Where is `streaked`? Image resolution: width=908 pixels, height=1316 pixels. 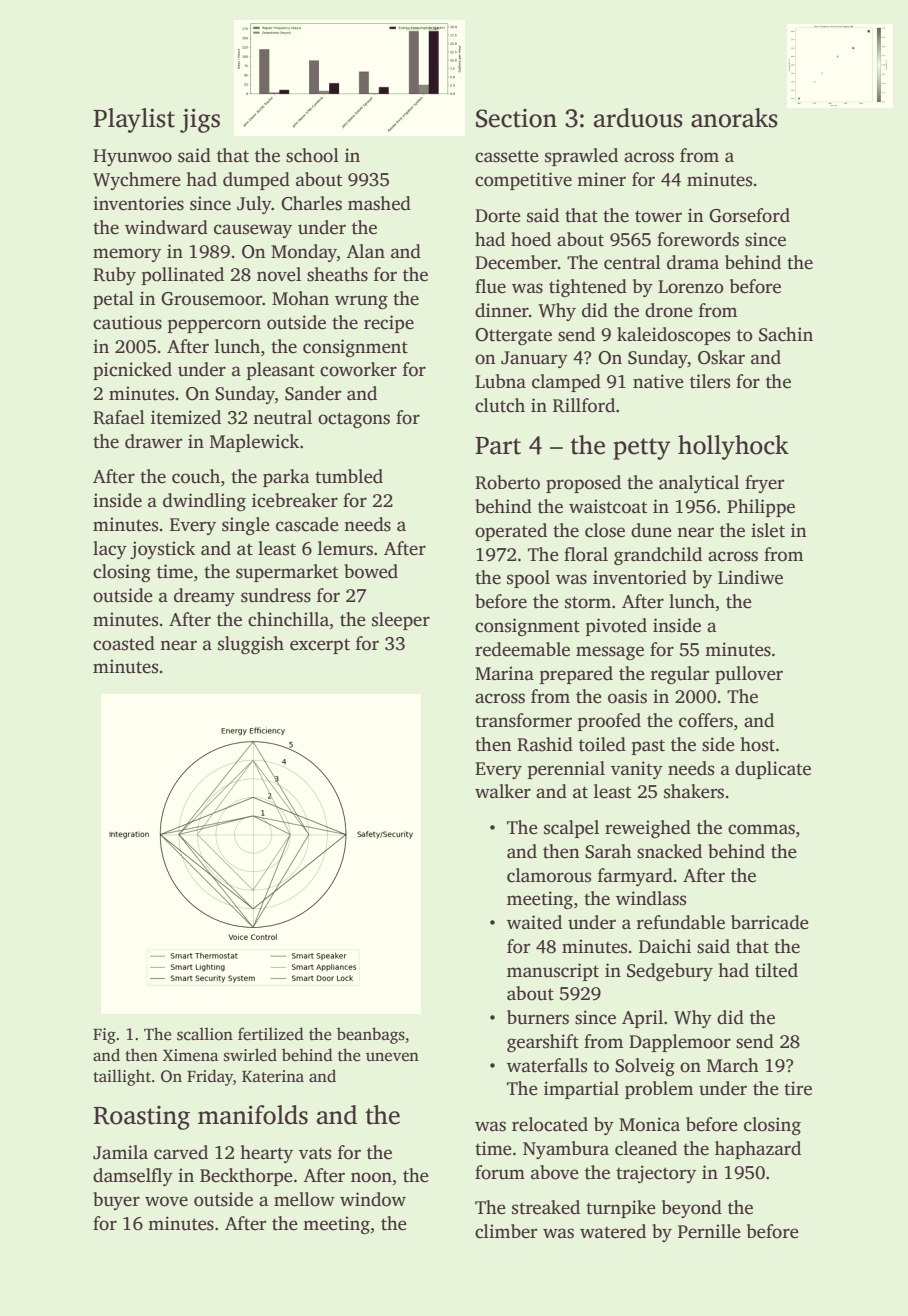
streaked is located at coordinates (546, 1207).
